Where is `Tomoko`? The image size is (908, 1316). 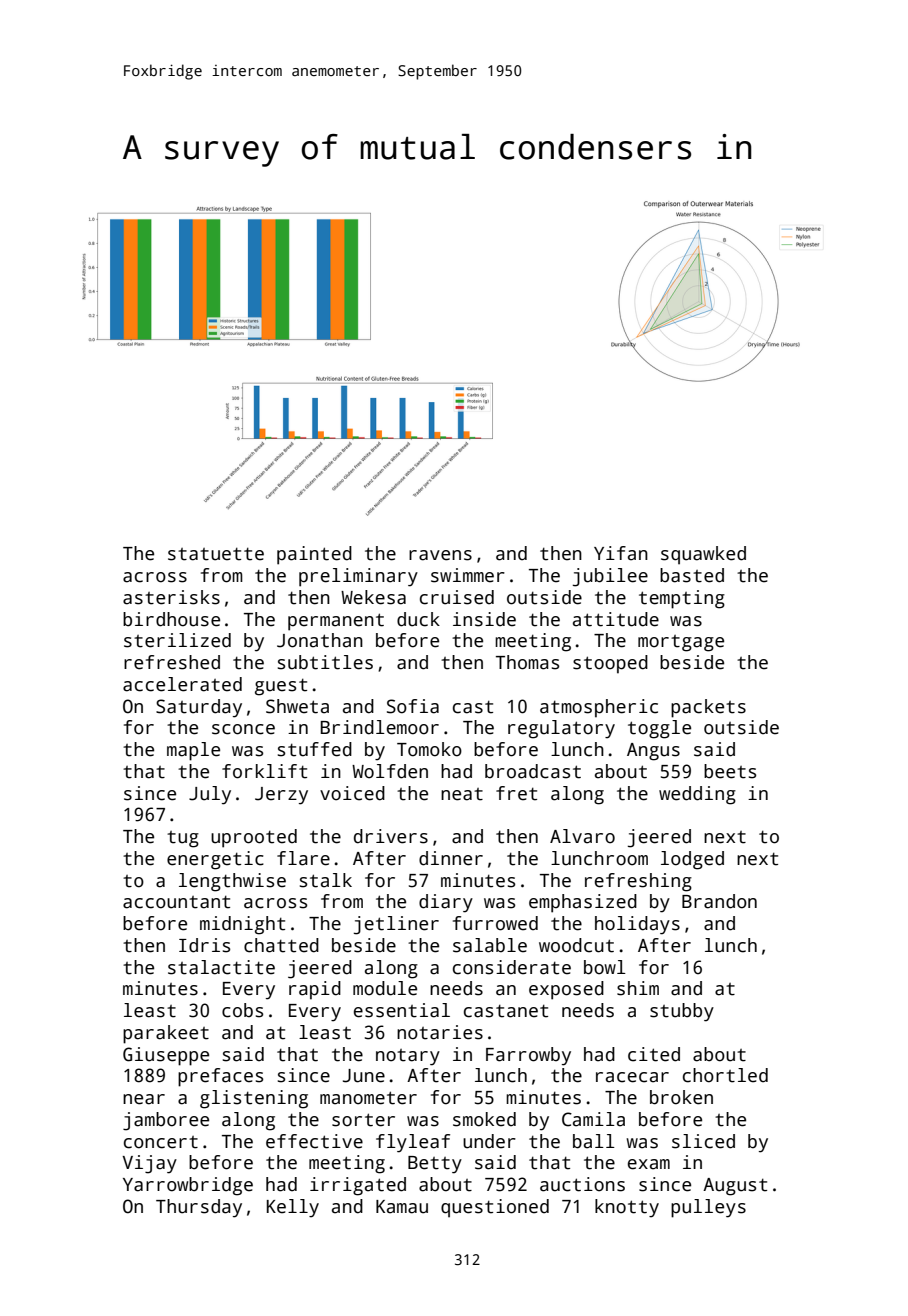
Tomoko is located at coordinates (429, 749).
